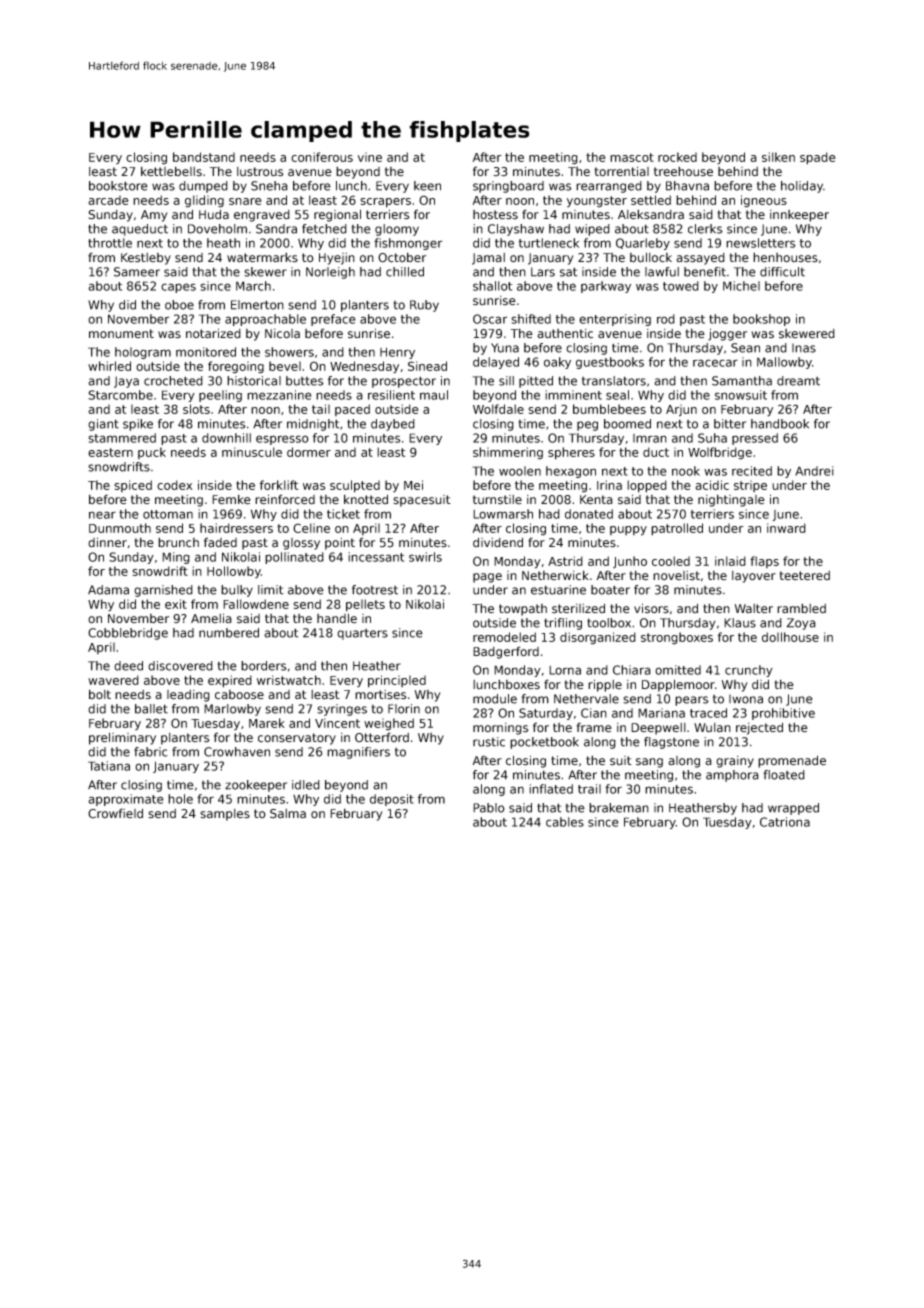 This document has height=1308, width=924. I want to click on pellets, so click(365, 605).
